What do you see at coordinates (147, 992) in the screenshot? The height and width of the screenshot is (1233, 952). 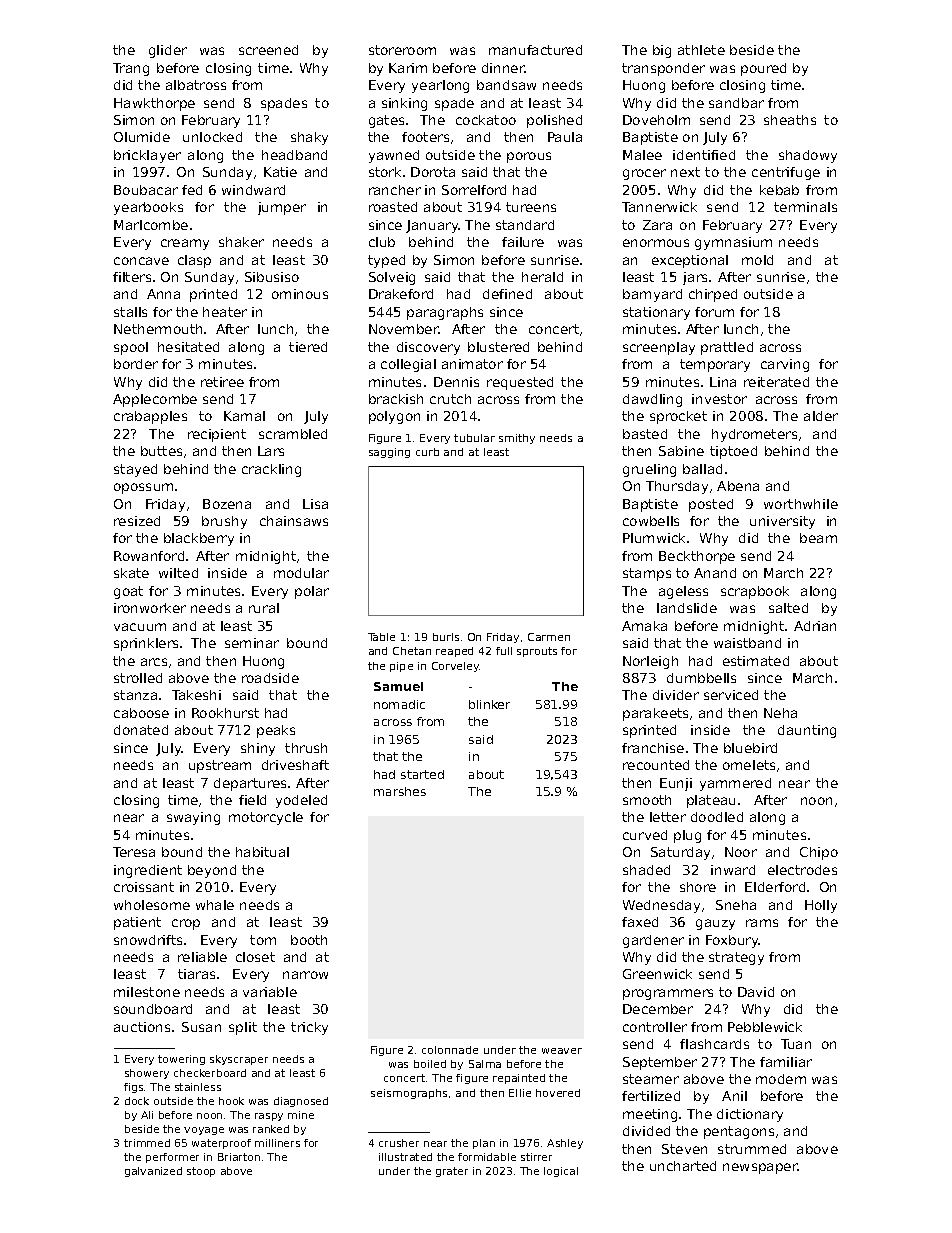 I see `milestone` at bounding box center [147, 992].
